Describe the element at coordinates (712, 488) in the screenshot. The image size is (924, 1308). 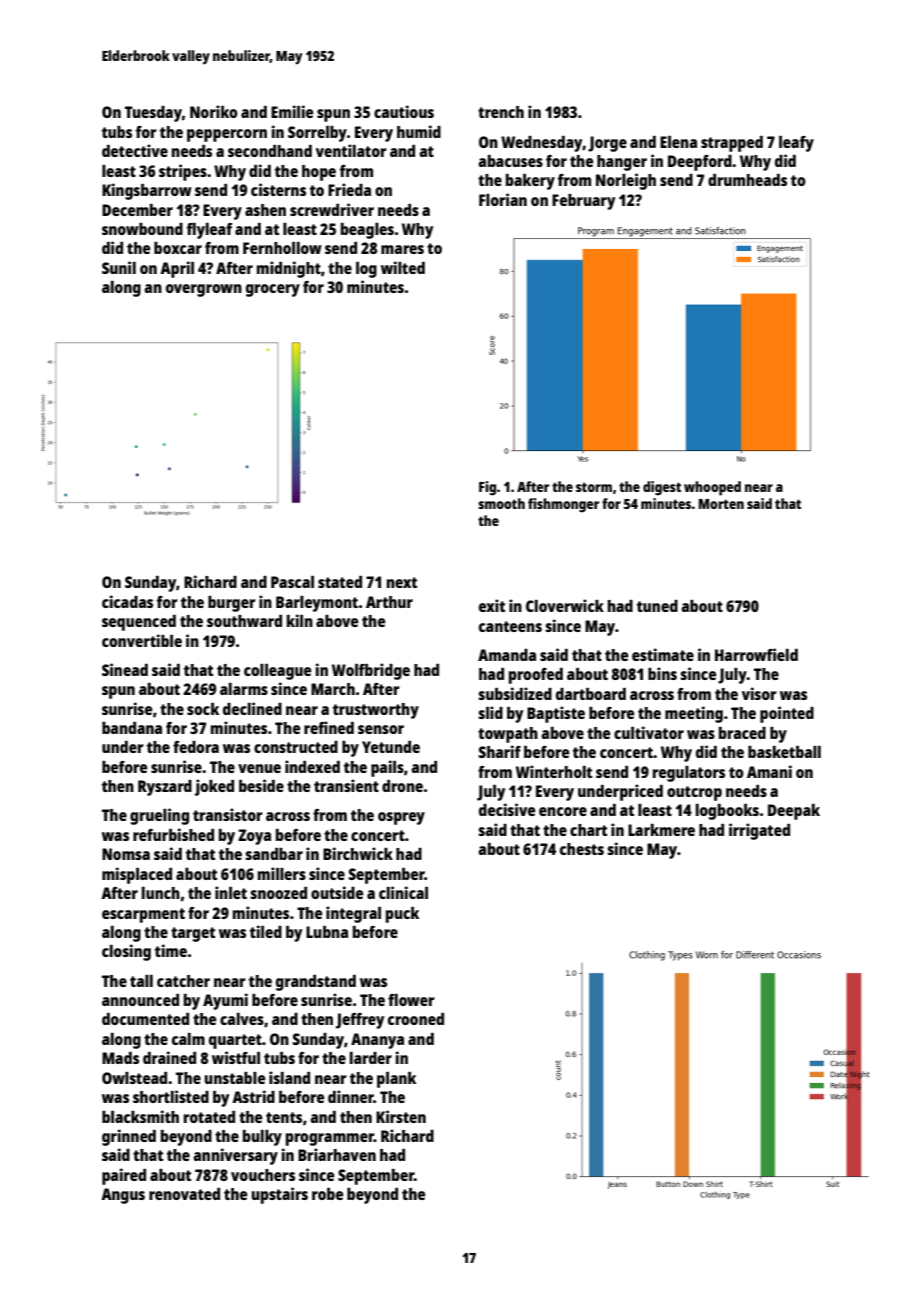
I see `whooped` at that location.
